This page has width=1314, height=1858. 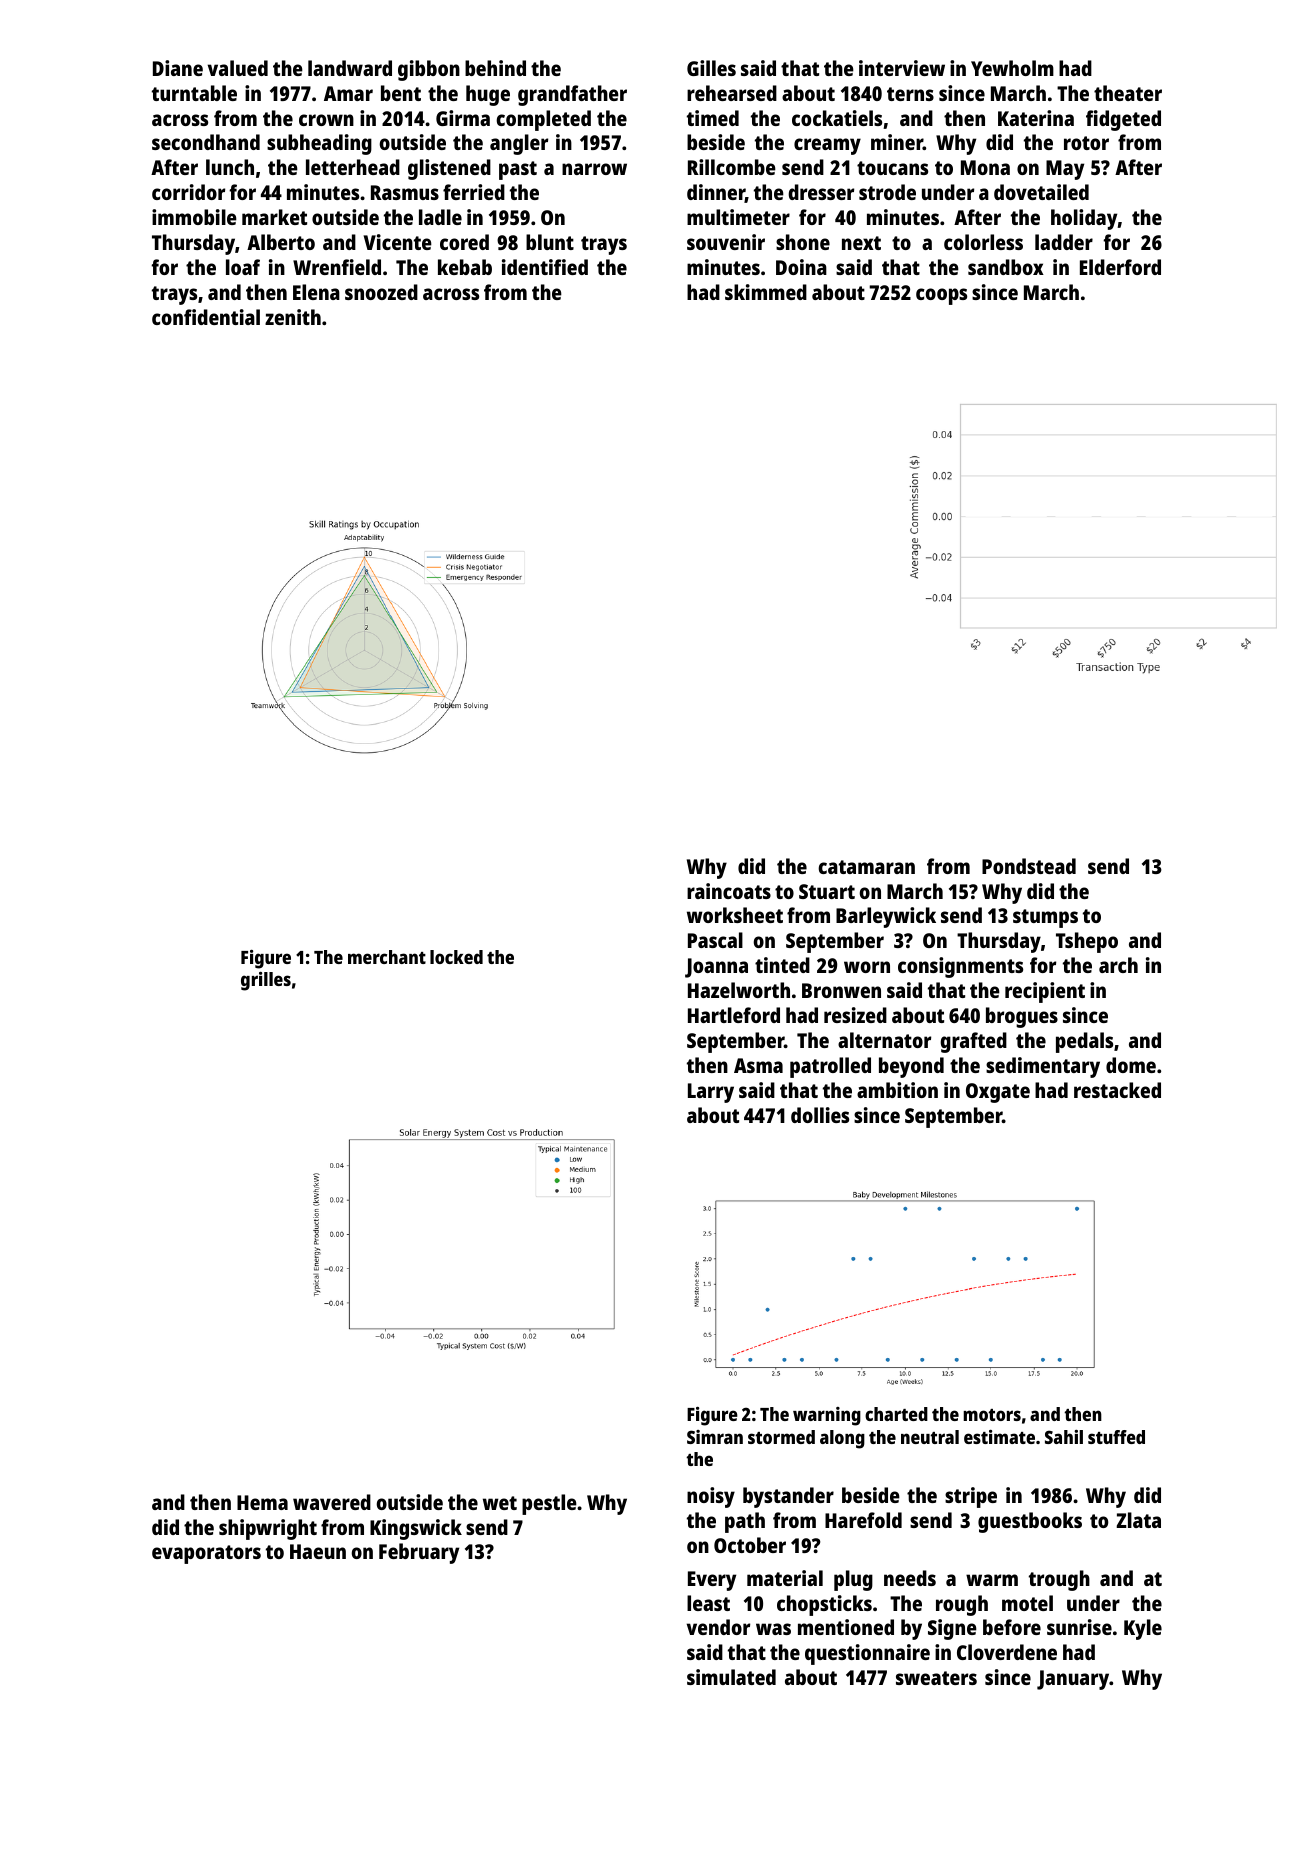 I want to click on Haeun, so click(x=318, y=1551).
